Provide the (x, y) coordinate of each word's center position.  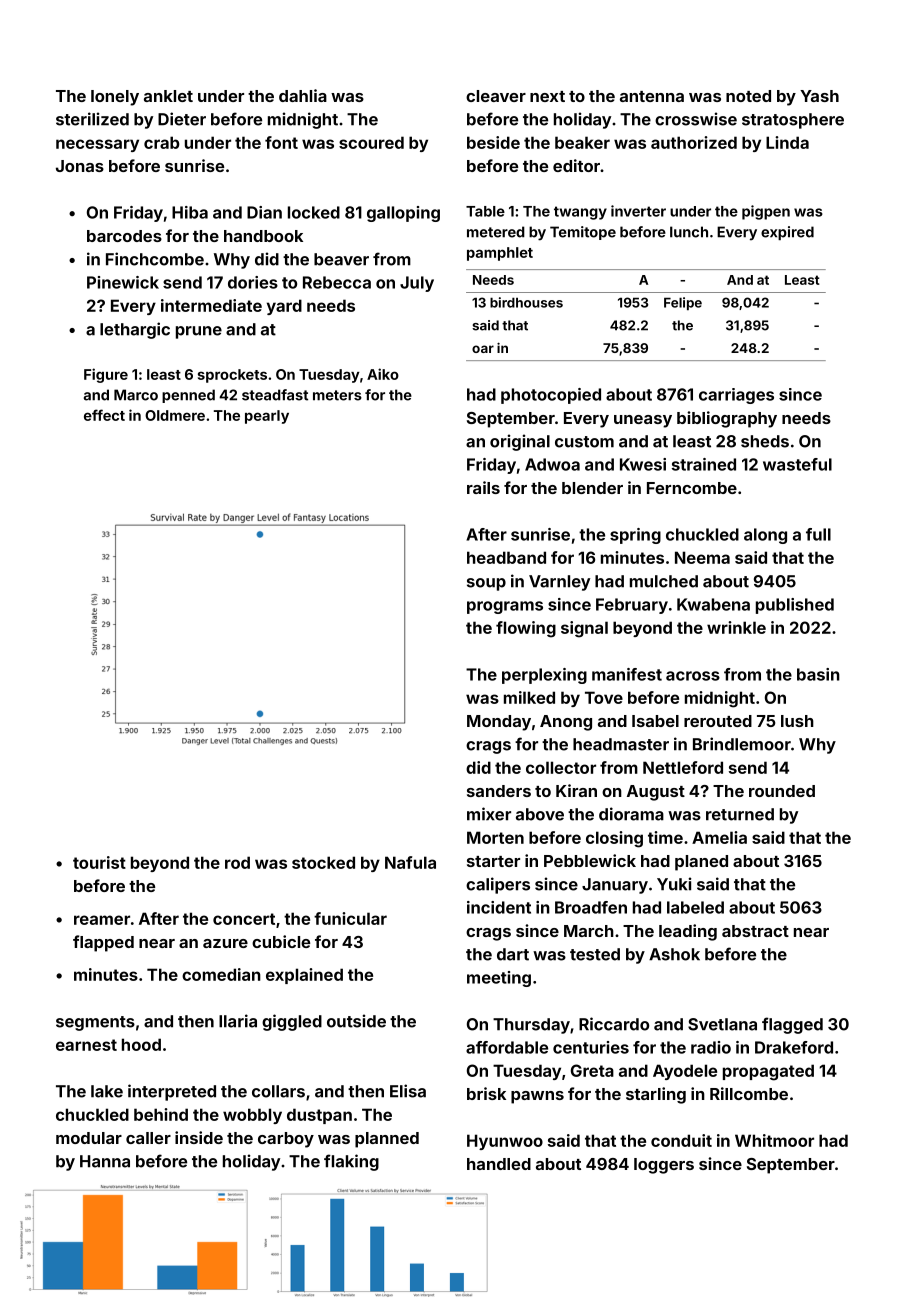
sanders (499, 791)
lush (797, 721)
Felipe (683, 303)
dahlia (303, 95)
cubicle (281, 941)
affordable (507, 1047)
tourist (99, 862)
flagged (792, 1025)
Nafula (410, 862)
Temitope (583, 233)
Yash (819, 96)
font (281, 142)
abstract (755, 931)
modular (89, 1138)
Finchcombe (155, 259)
